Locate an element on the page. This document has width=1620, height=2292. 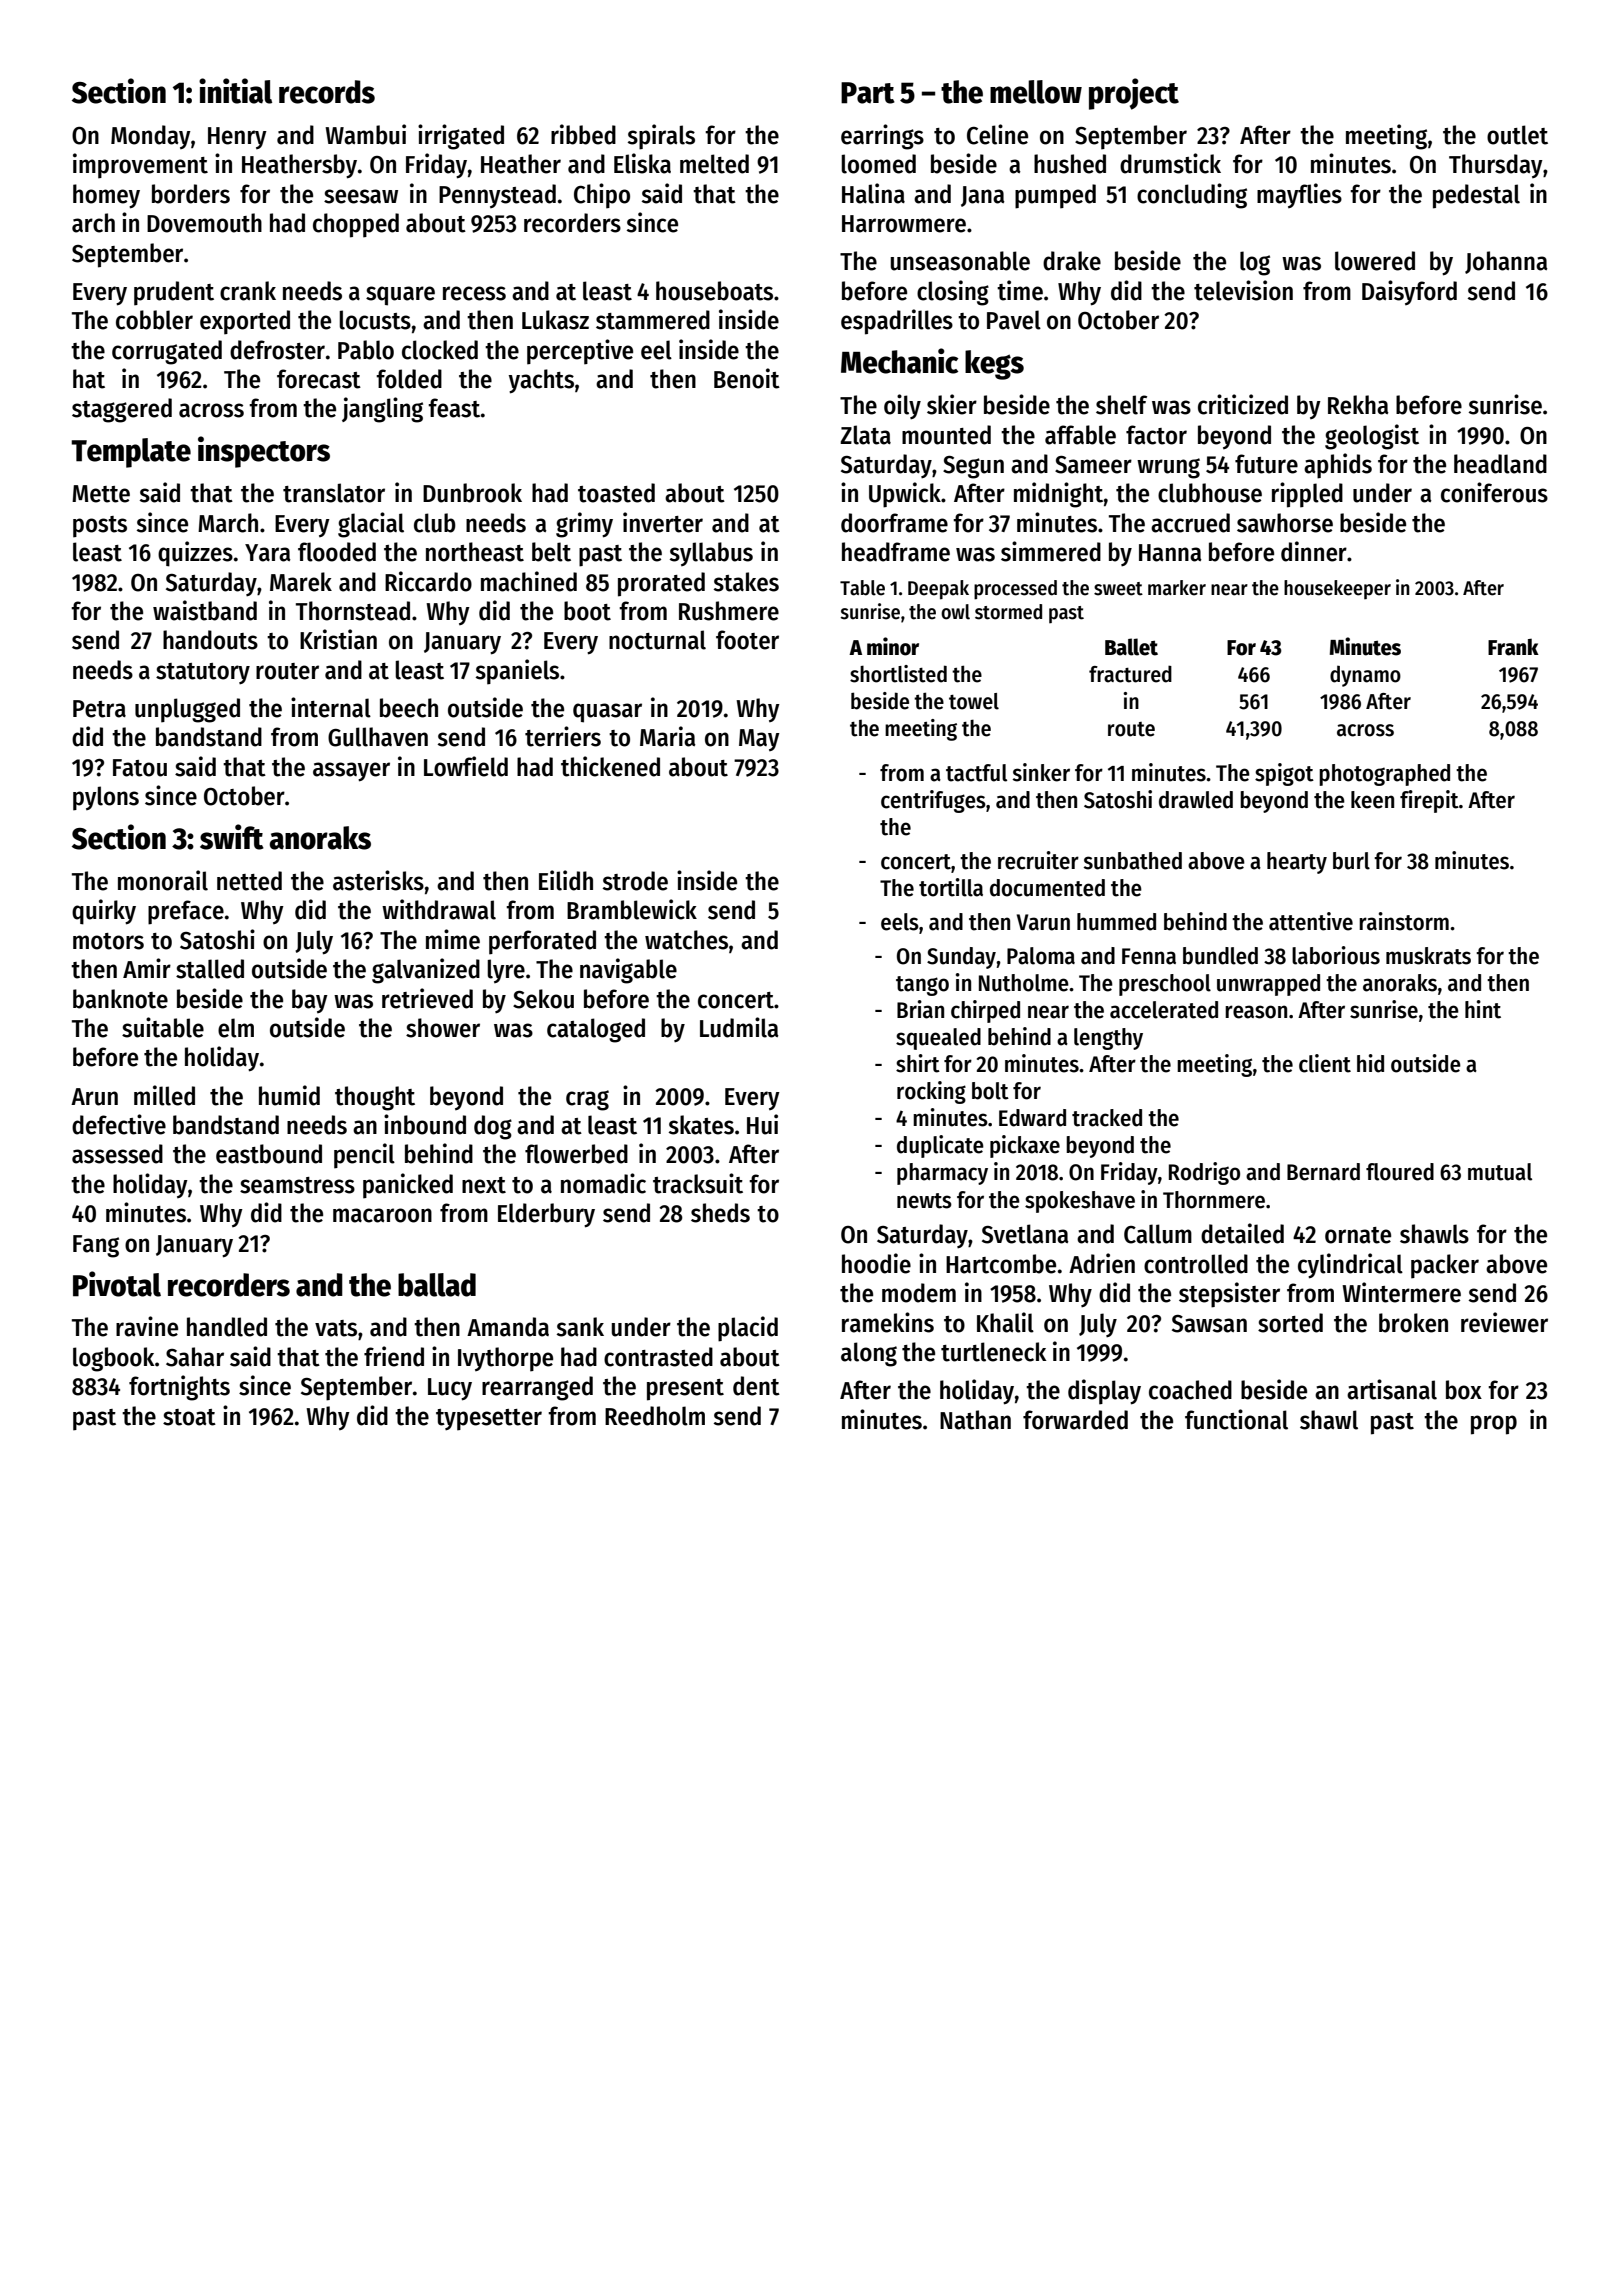
Reedholm is located at coordinates (655, 1416).
